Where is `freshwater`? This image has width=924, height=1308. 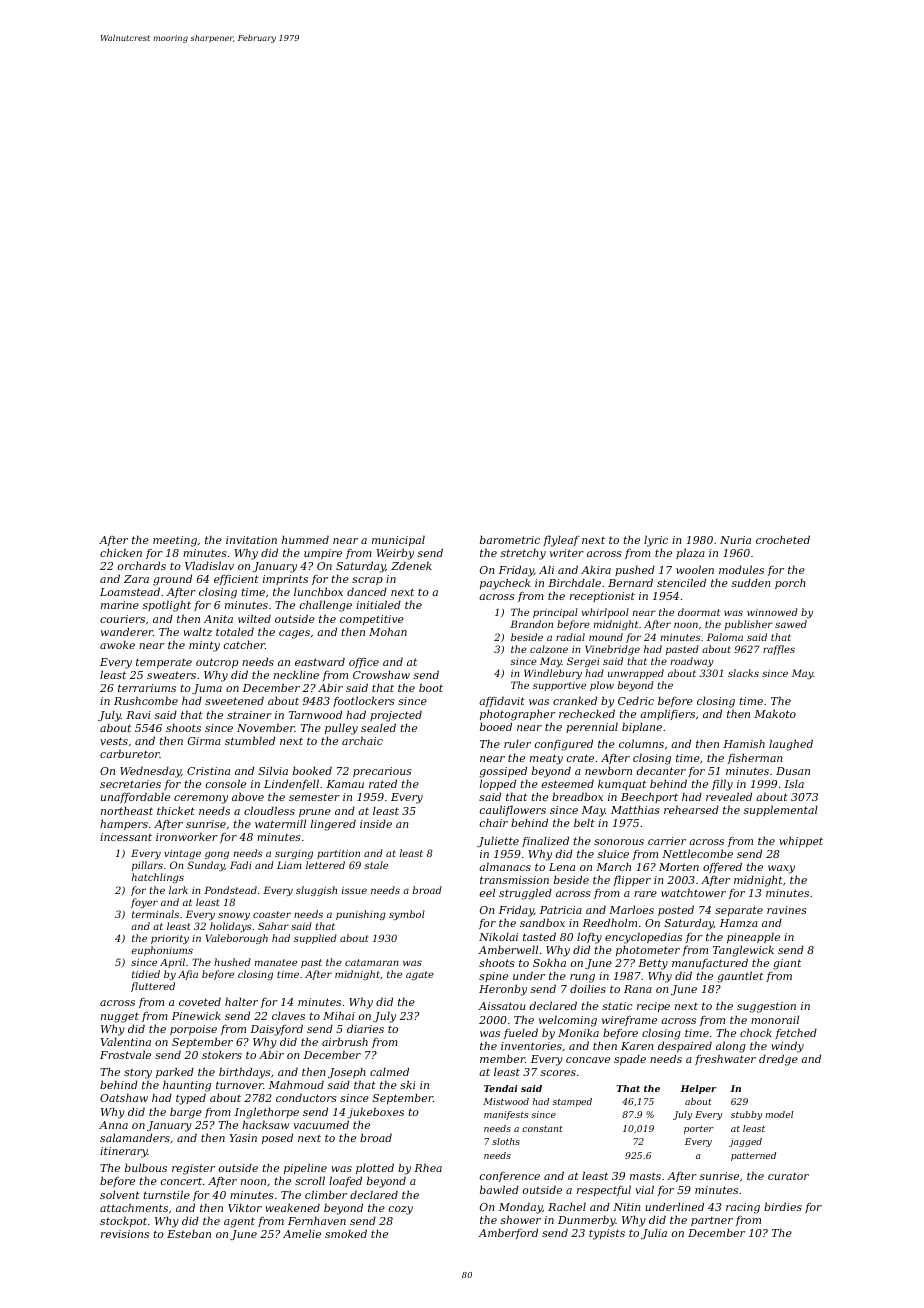
freshwater is located at coordinates (725, 1059).
